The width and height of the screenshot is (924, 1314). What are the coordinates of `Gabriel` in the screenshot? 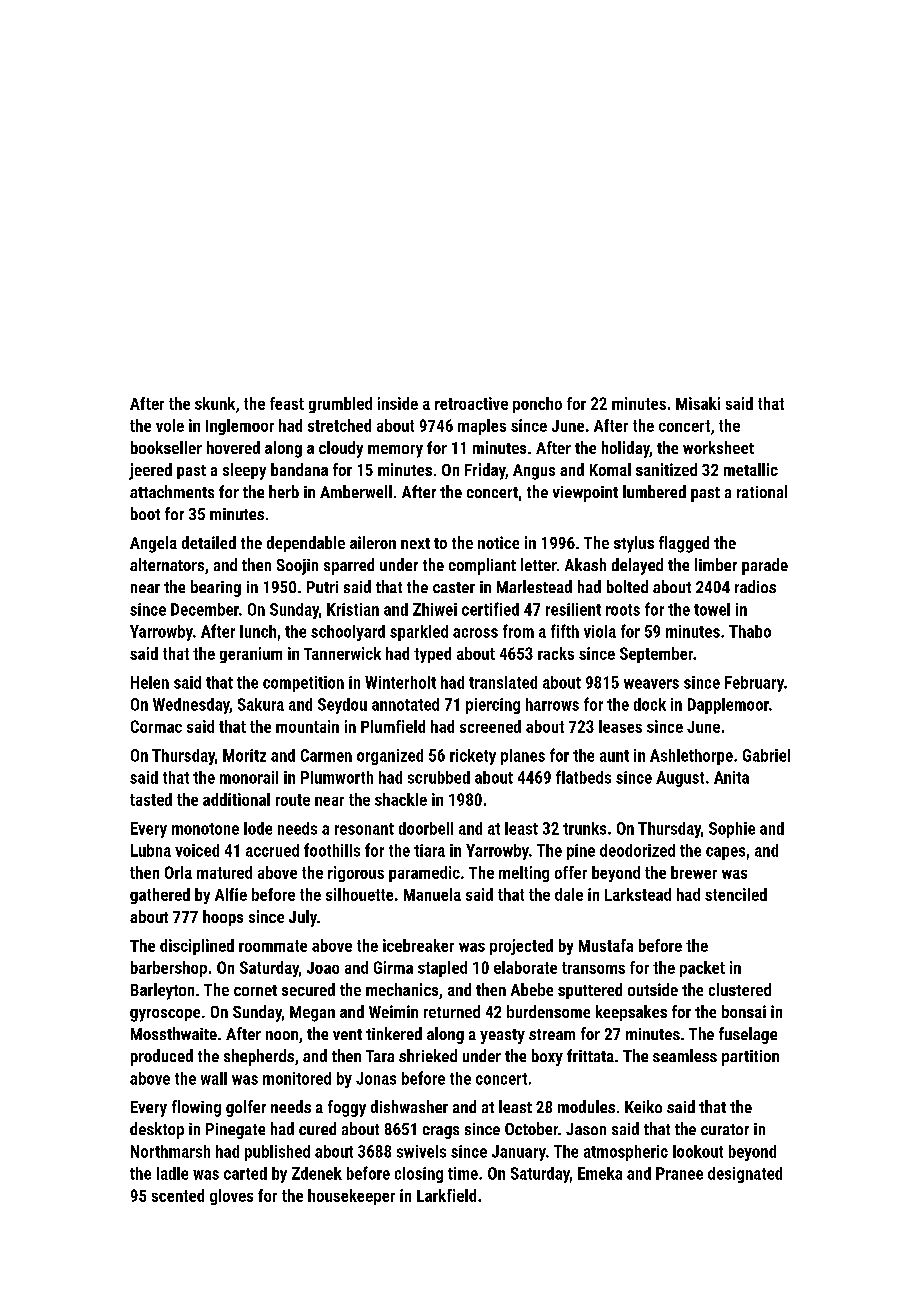 It's located at (766, 755).
